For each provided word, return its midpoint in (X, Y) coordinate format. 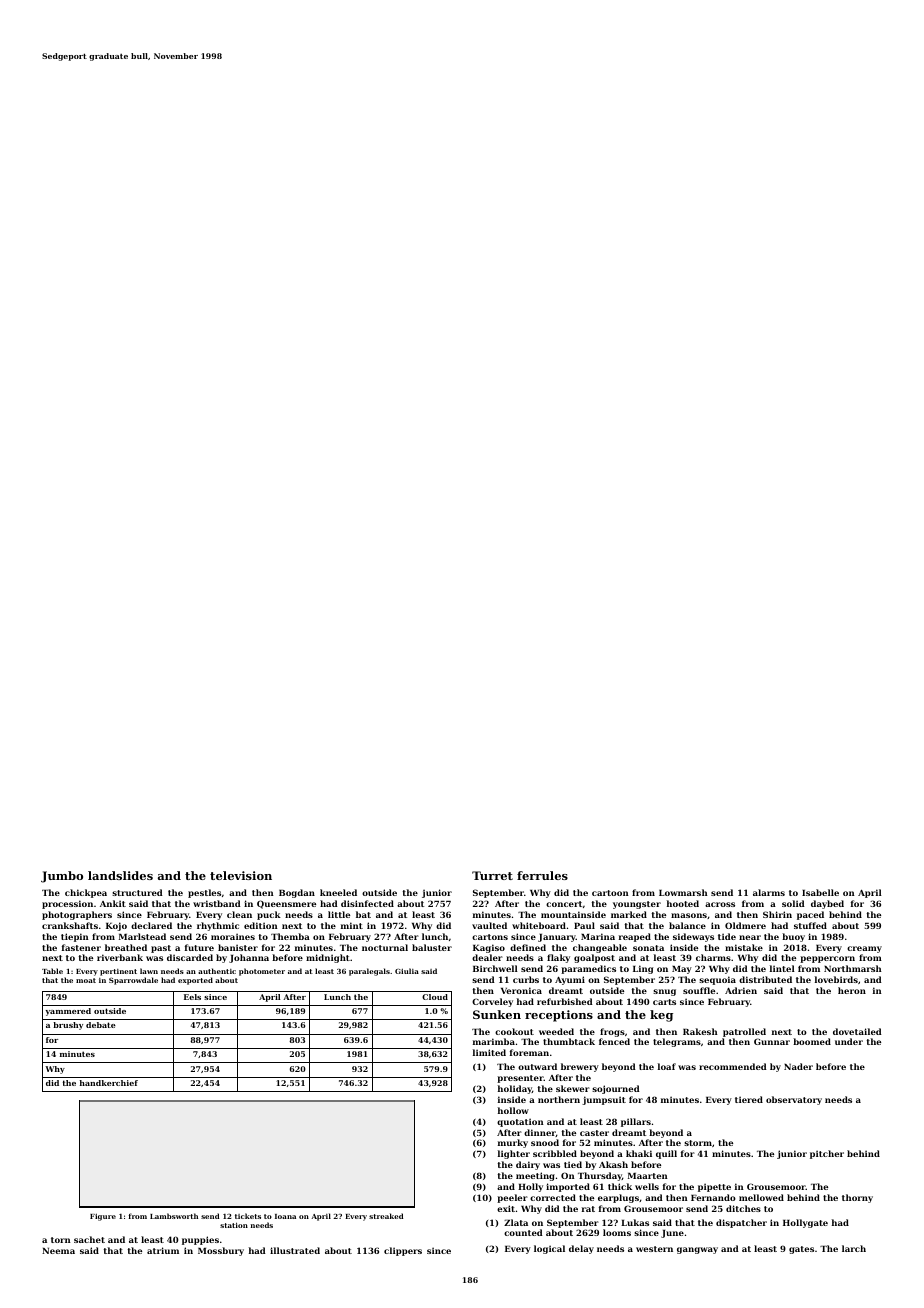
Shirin (777, 914)
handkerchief (109, 1083)
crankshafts (70, 925)
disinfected (367, 903)
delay (581, 1249)
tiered (749, 1099)
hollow (513, 1110)
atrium (163, 1250)
